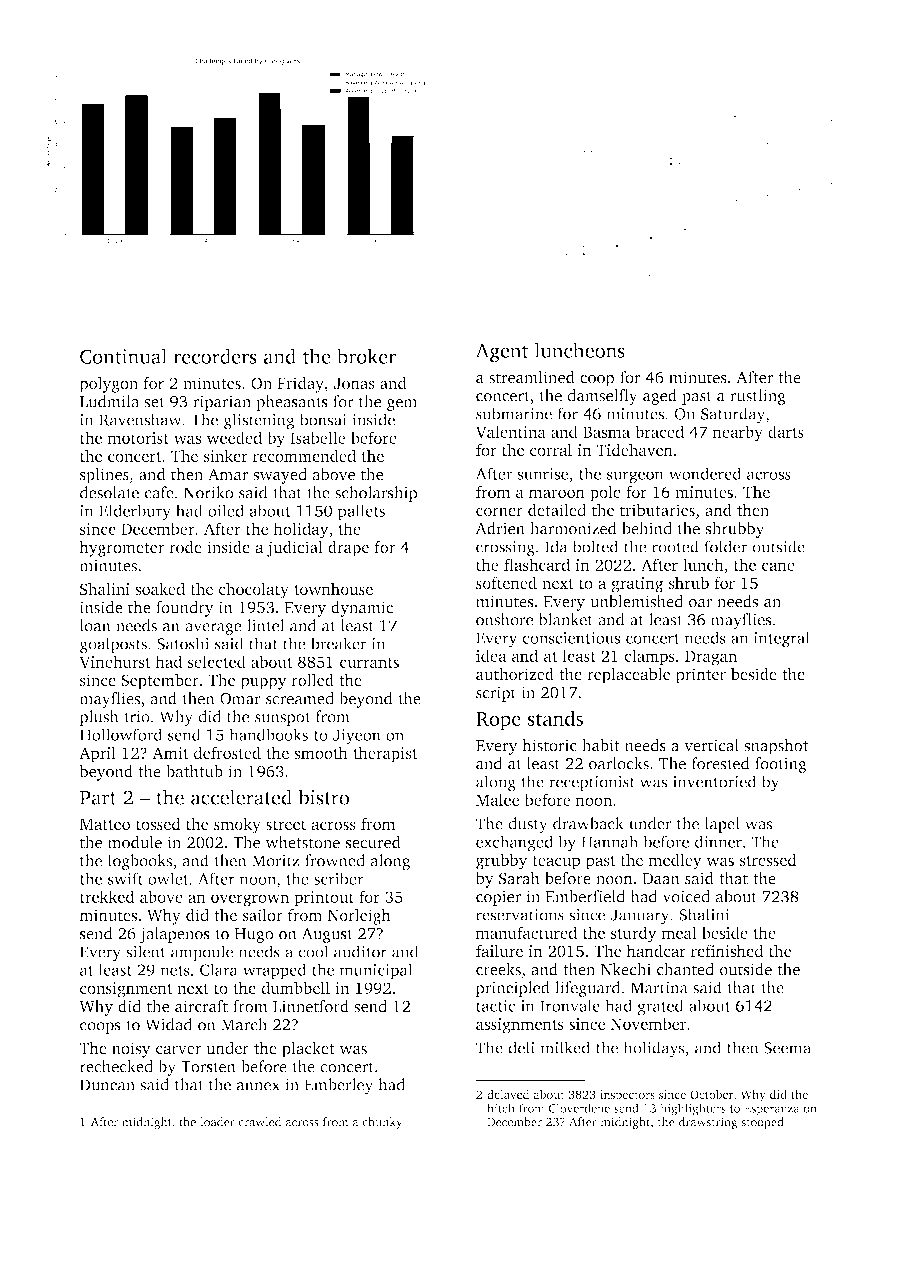 The width and height of the document is (897, 1272). What do you see at coordinates (778, 566) in the document?
I see `cane` at bounding box center [778, 566].
